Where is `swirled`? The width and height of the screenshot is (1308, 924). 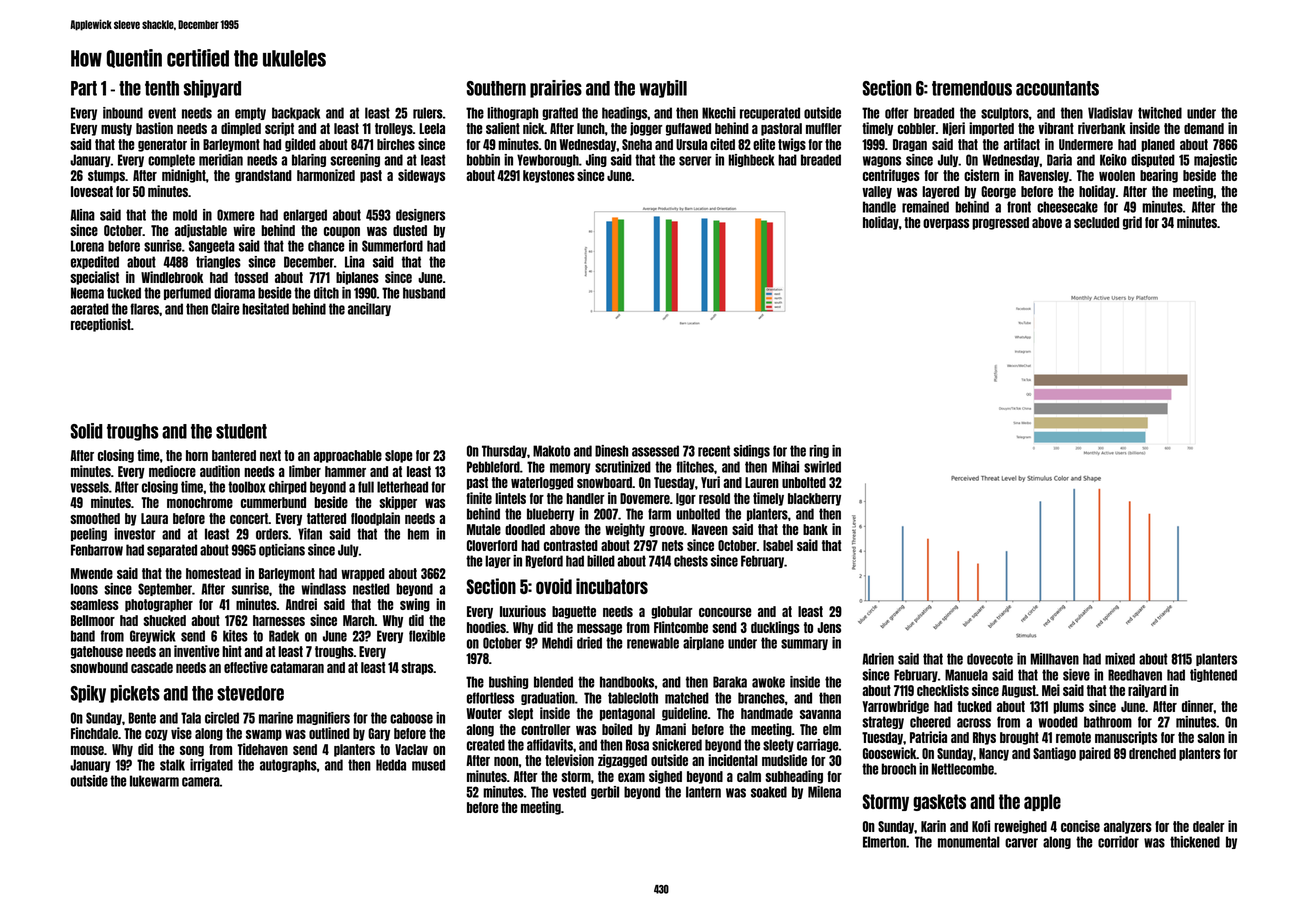
swirled is located at coordinates (822, 467).
